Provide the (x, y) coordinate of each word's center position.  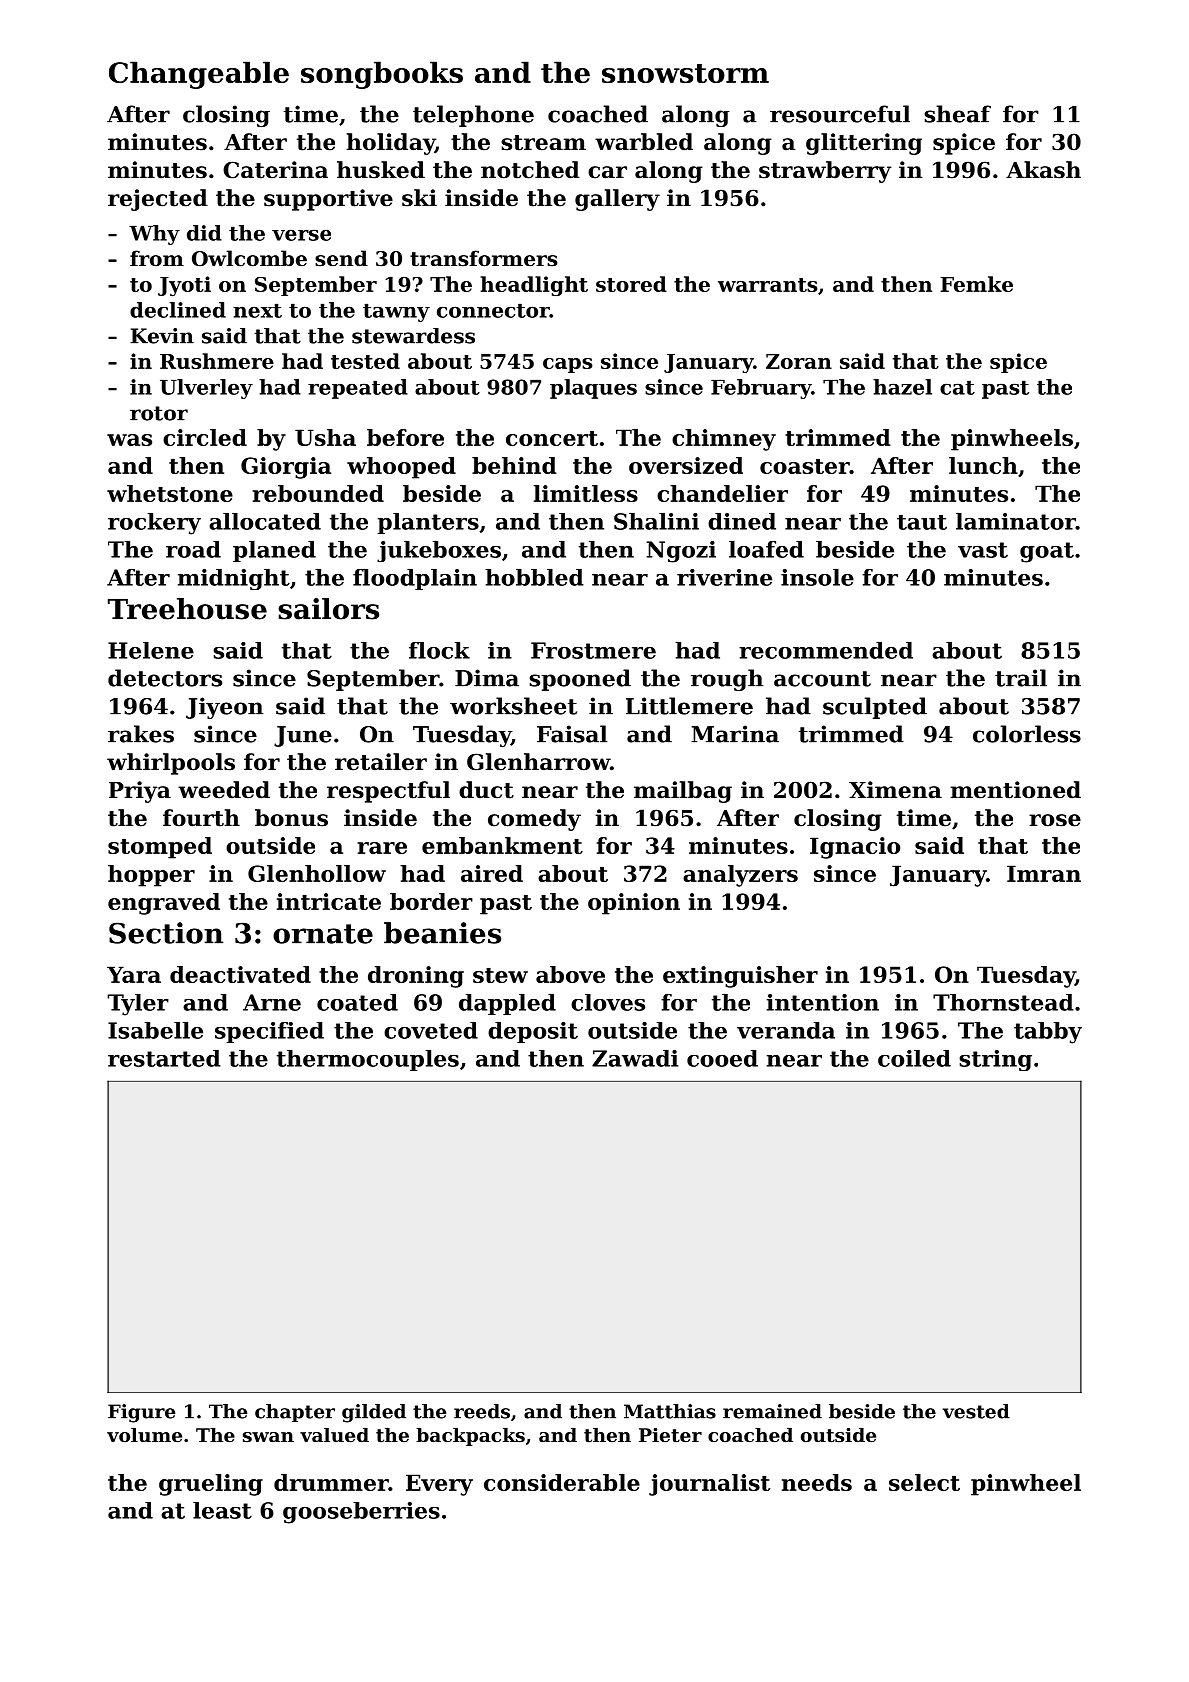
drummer (331, 1482)
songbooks (382, 75)
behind (514, 465)
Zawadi (635, 1058)
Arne (272, 1002)
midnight (234, 579)
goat (1047, 552)
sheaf (957, 114)
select (924, 1482)
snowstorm (685, 73)
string (995, 1060)
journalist (709, 1485)
